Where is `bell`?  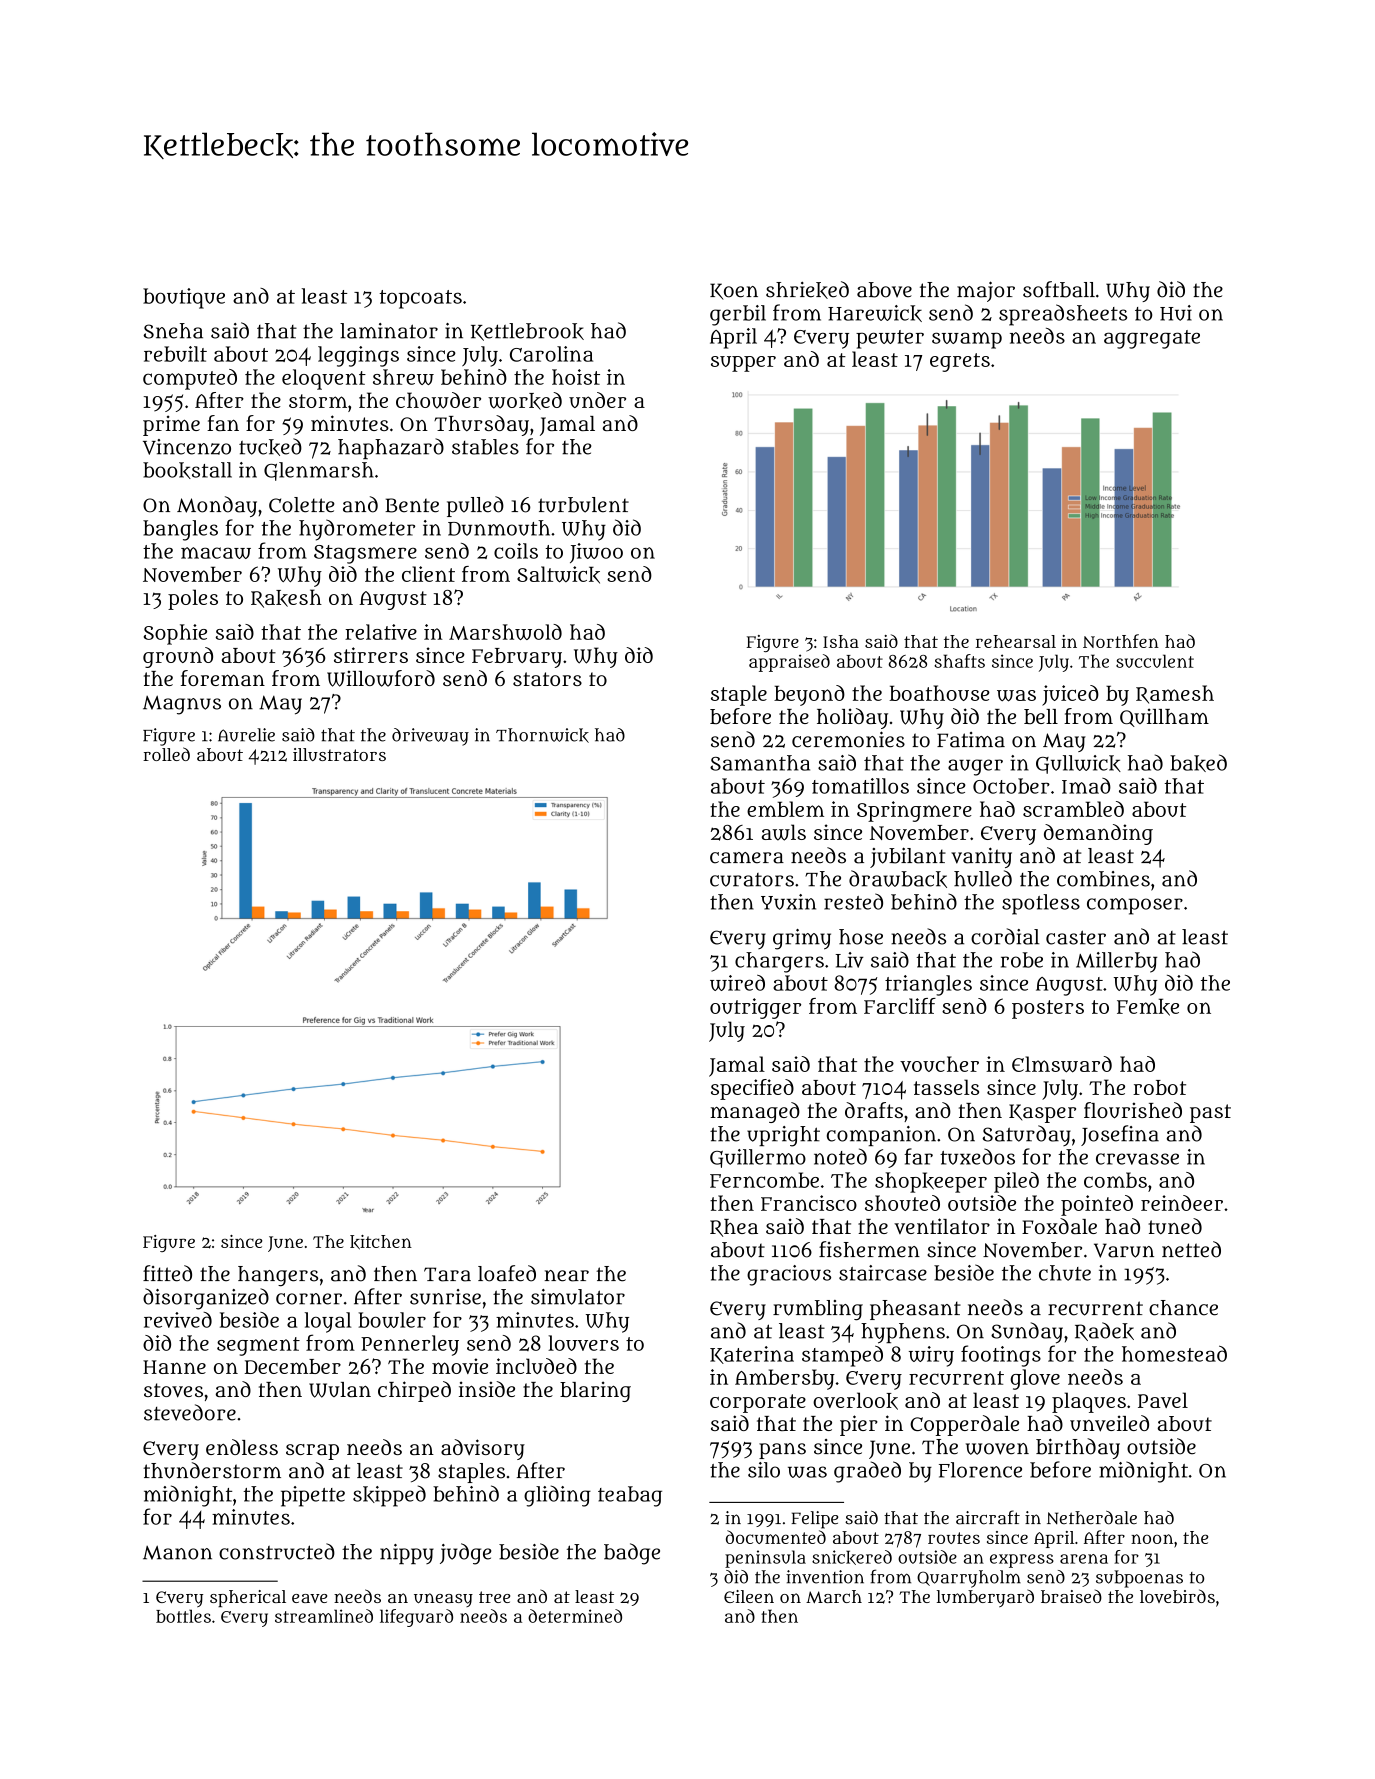
bell is located at coordinates (1041, 716).
